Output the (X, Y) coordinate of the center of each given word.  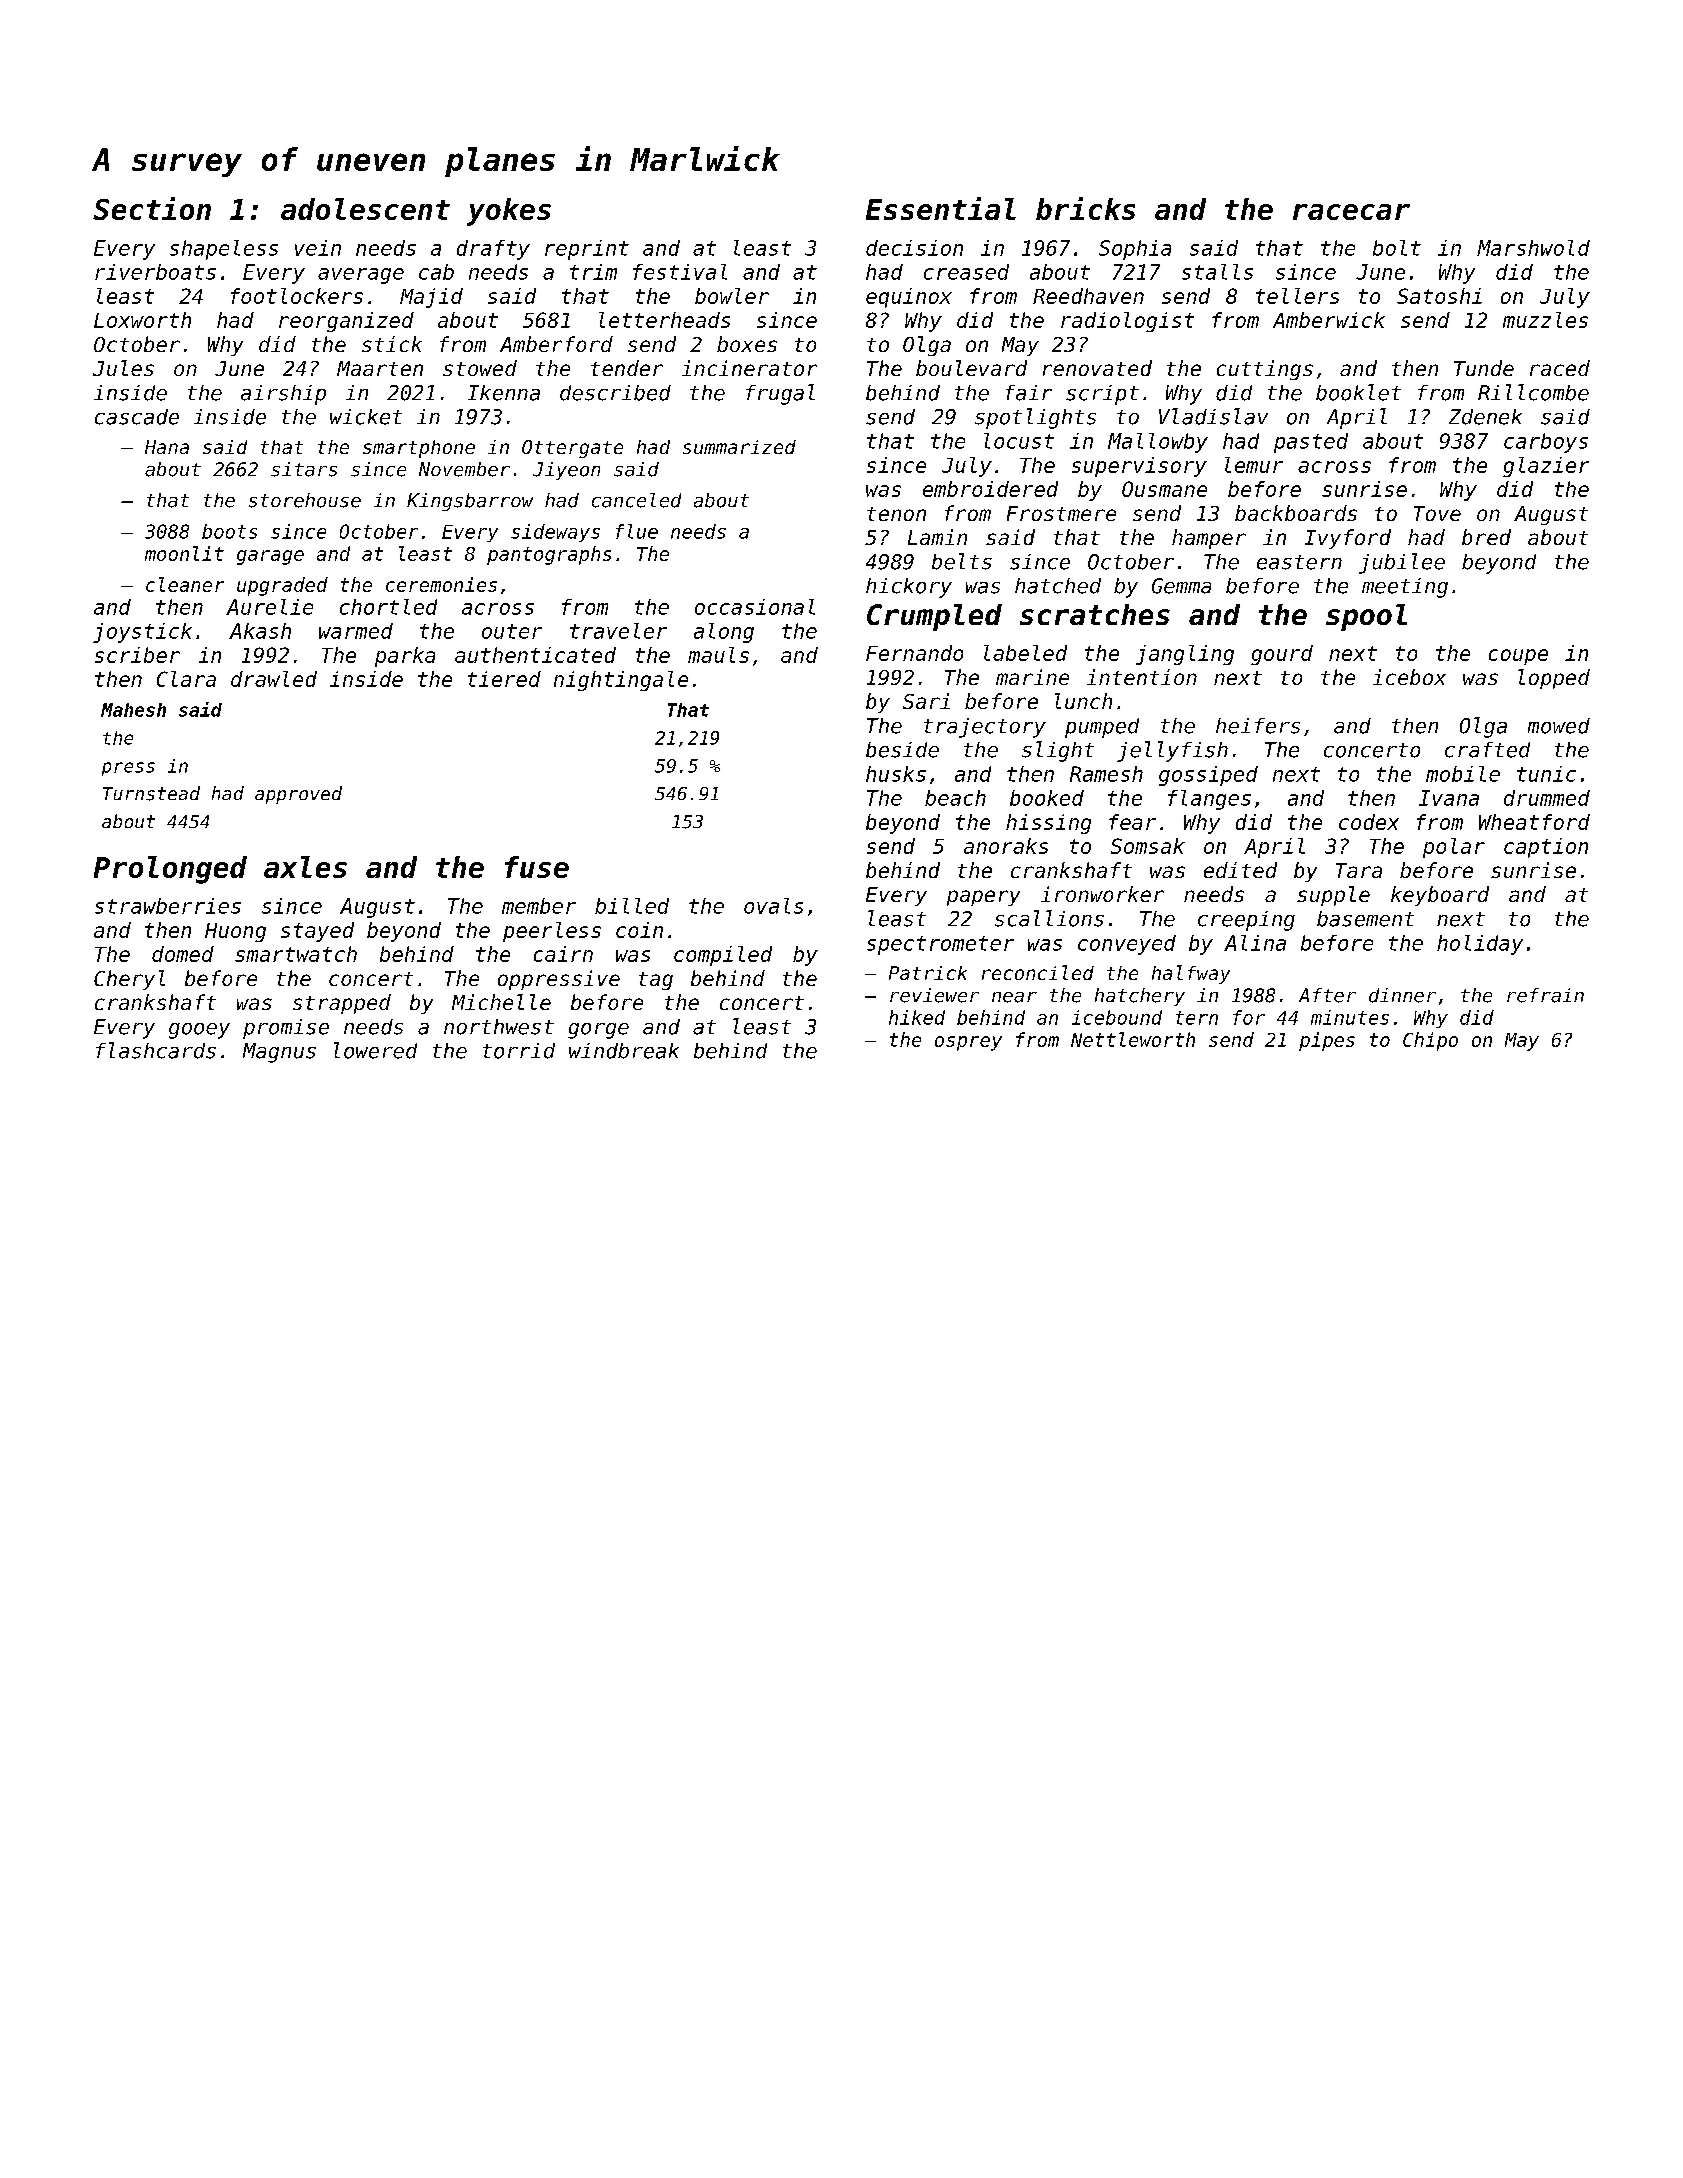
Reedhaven (1088, 296)
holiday (1480, 945)
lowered (375, 1050)
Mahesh (133, 710)
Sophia (1135, 250)
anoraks (1006, 846)
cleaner (185, 584)
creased (966, 272)
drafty (493, 250)
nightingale (621, 681)
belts (962, 561)
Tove (1437, 513)
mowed (1559, 726)
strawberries (168, 906)
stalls (1217, 272)
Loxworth (142, 320)
